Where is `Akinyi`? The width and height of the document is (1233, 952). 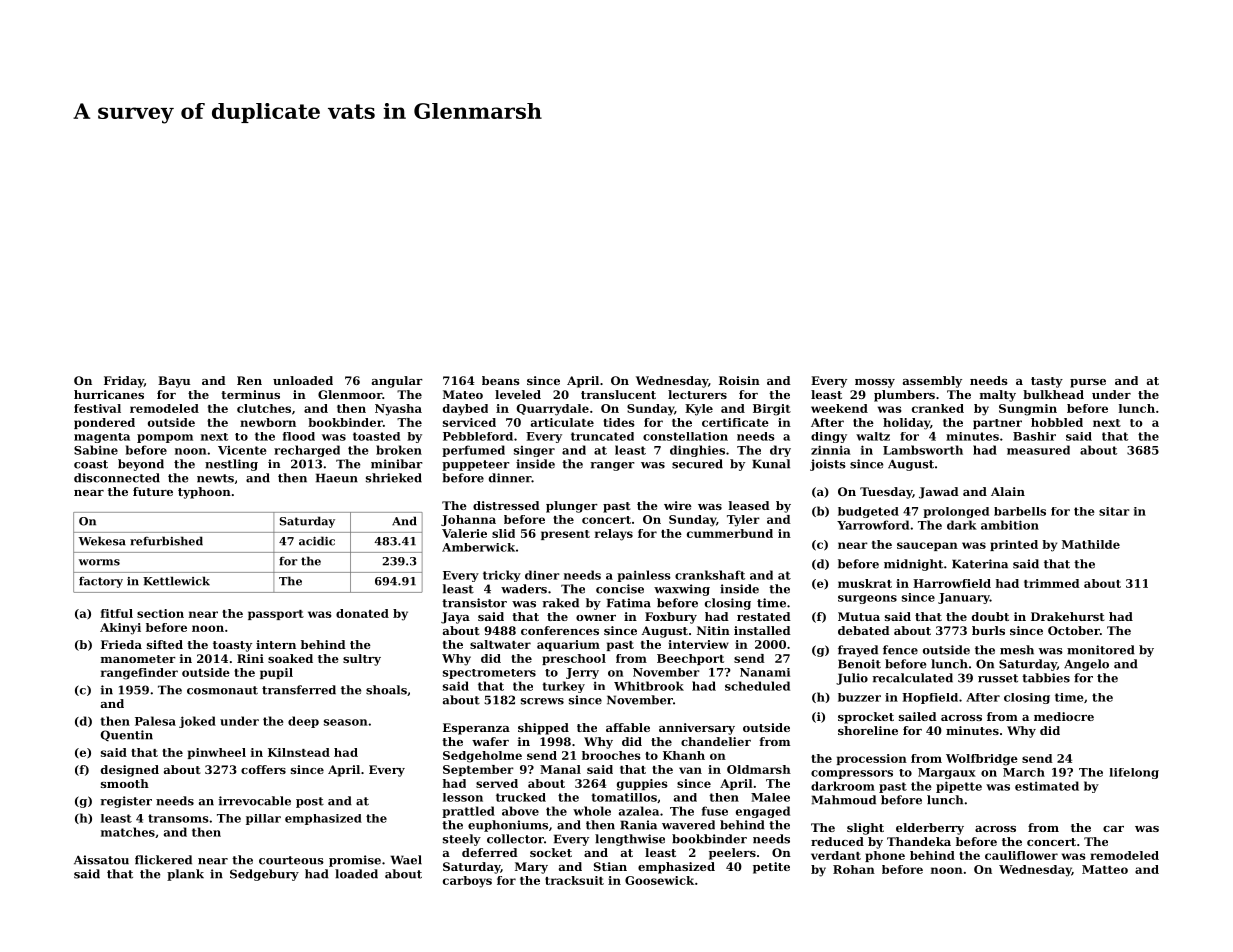 Akinyi is located at coordinates (120, 629).
